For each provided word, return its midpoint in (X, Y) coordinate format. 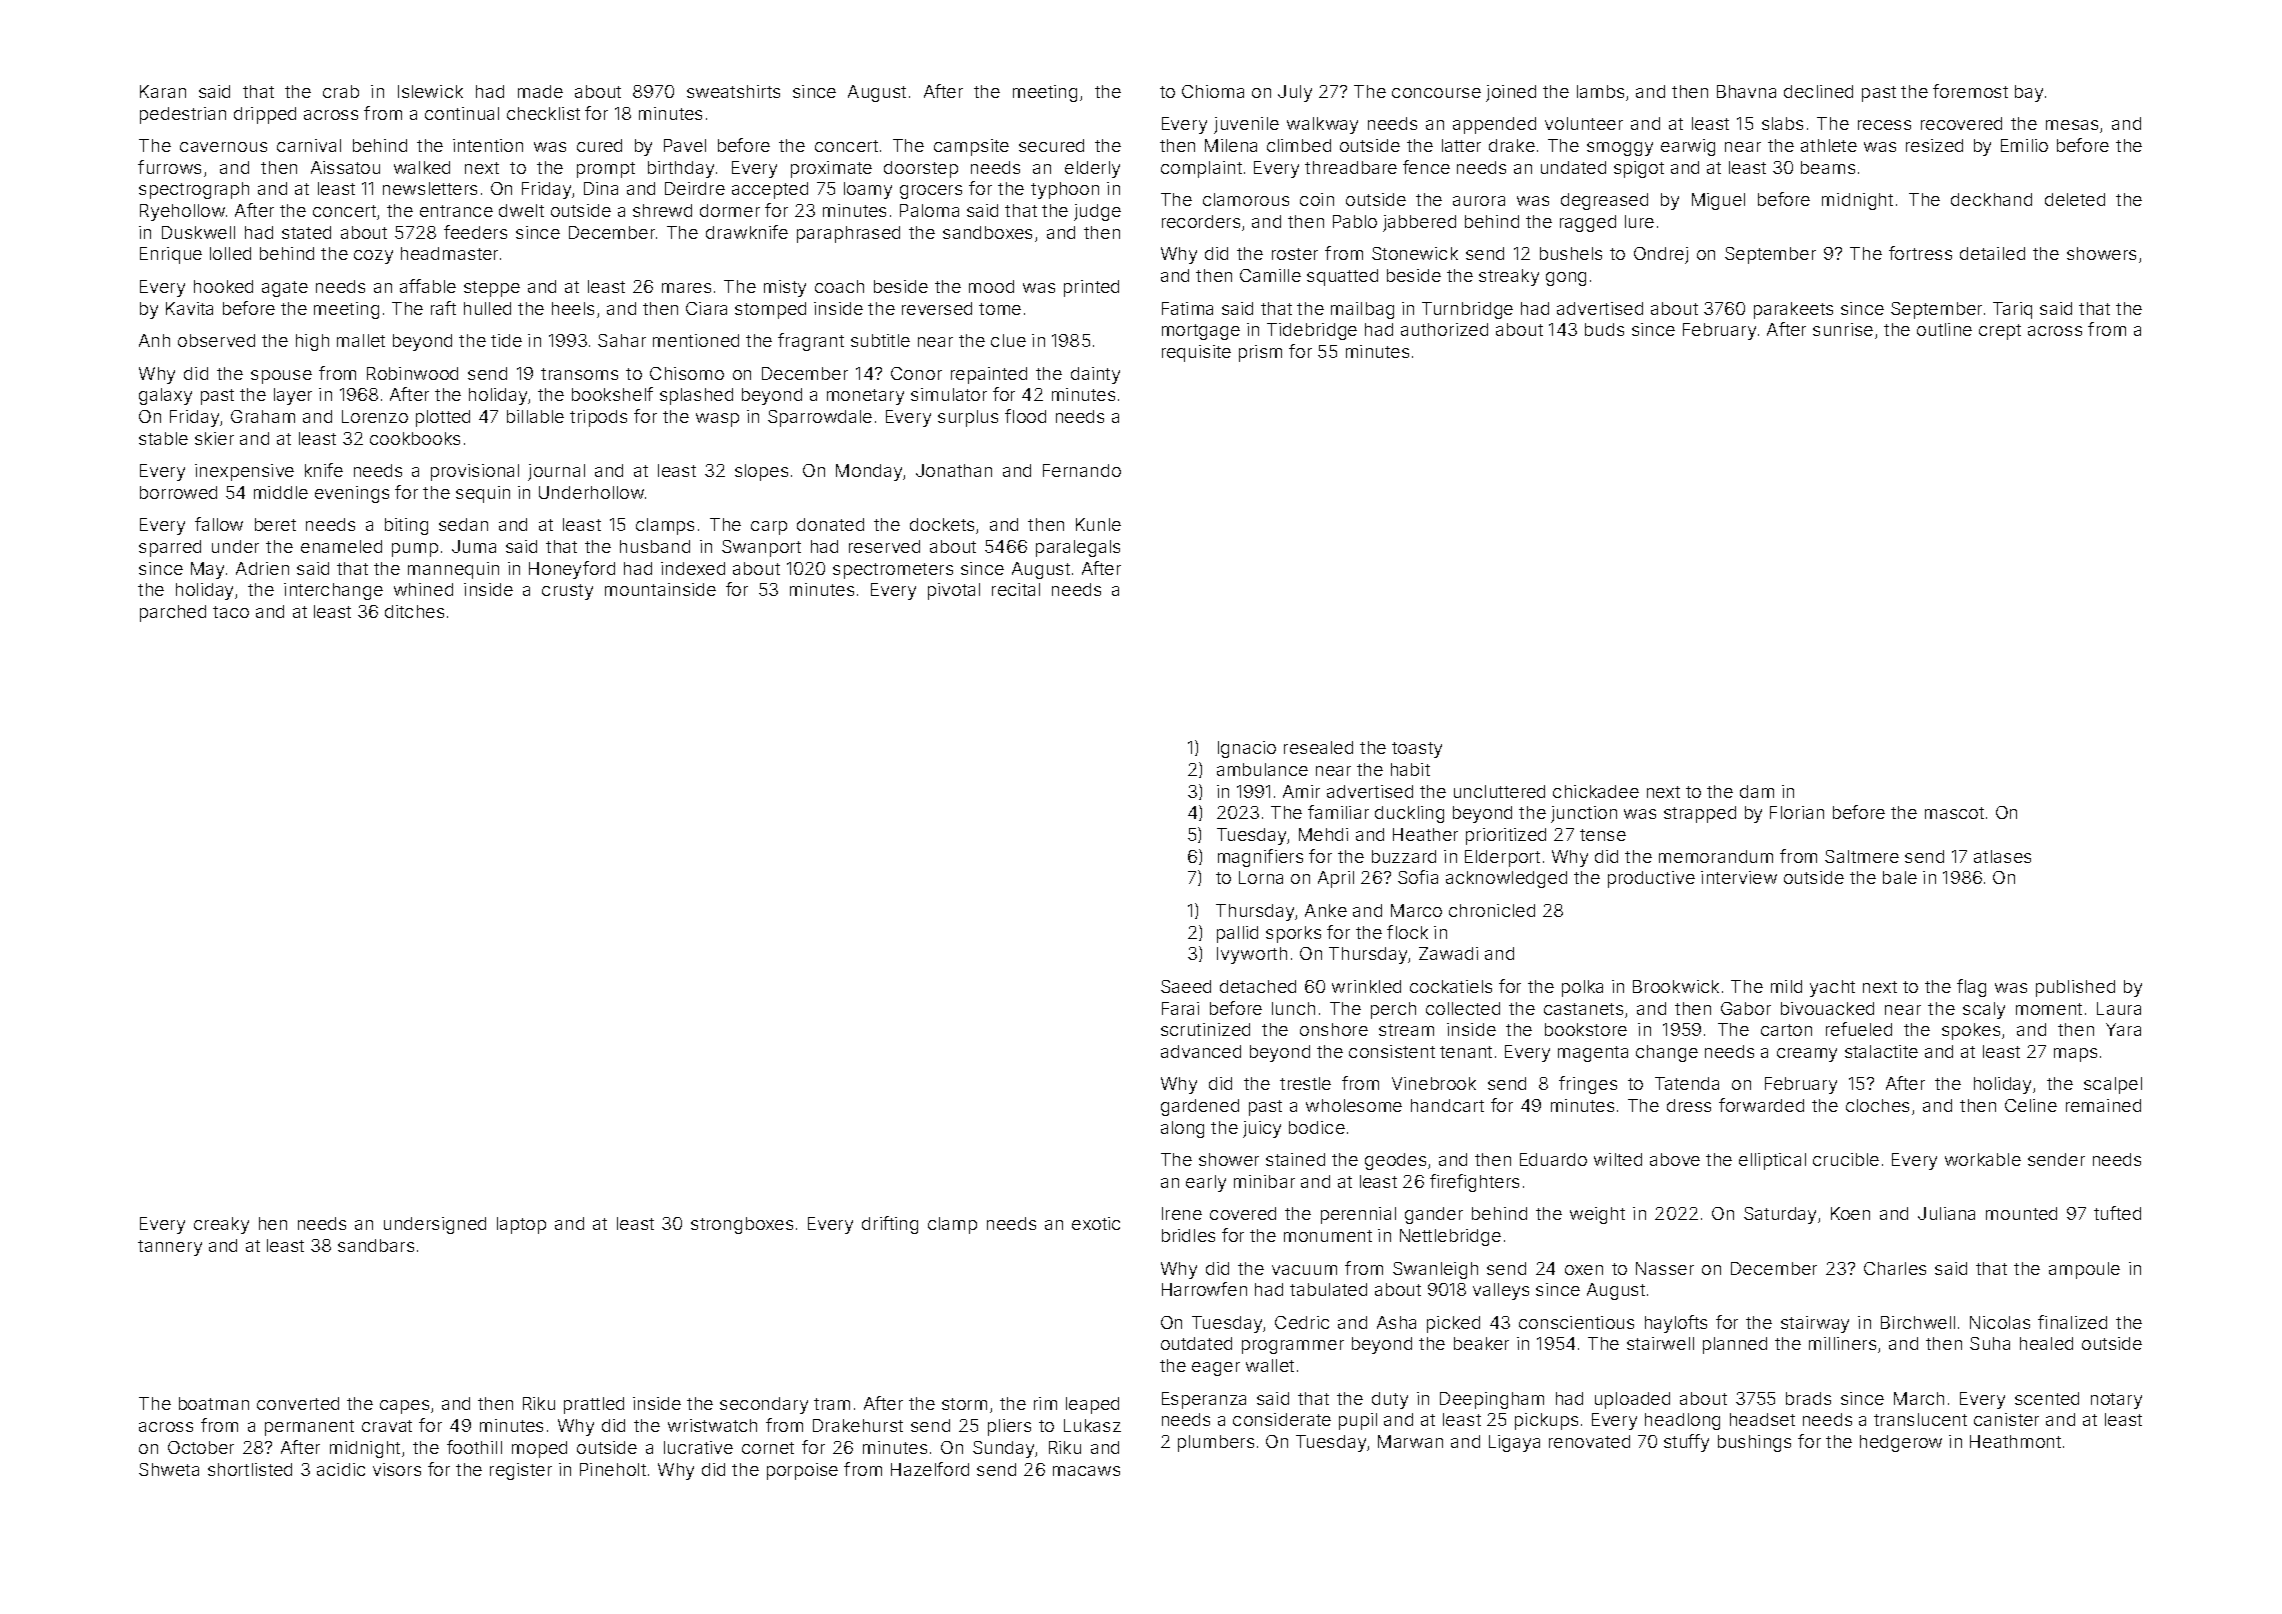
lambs (1600, 91)
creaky (221, 1225)
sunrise (1843, 329)
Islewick (430, 91)
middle (281, 492)
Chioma (1213, 91)
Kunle (1098, 524)
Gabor (1746, 1008)
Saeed (1186, 986)
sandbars (376, 1245)
